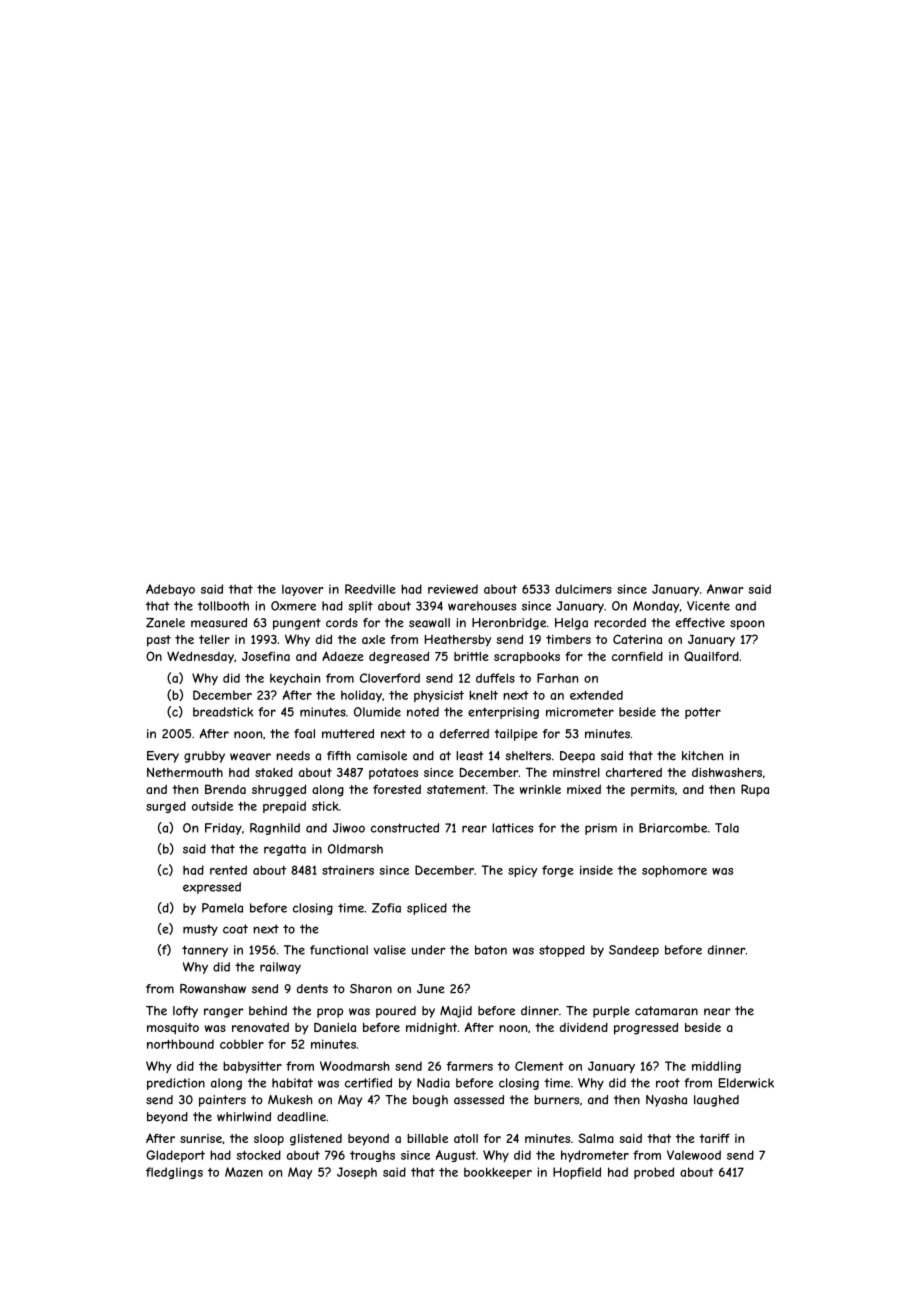 The image size is (924, 1314). Describe the element at coordinates (343, 656) in the document. I see `Adaeze` at that location.
